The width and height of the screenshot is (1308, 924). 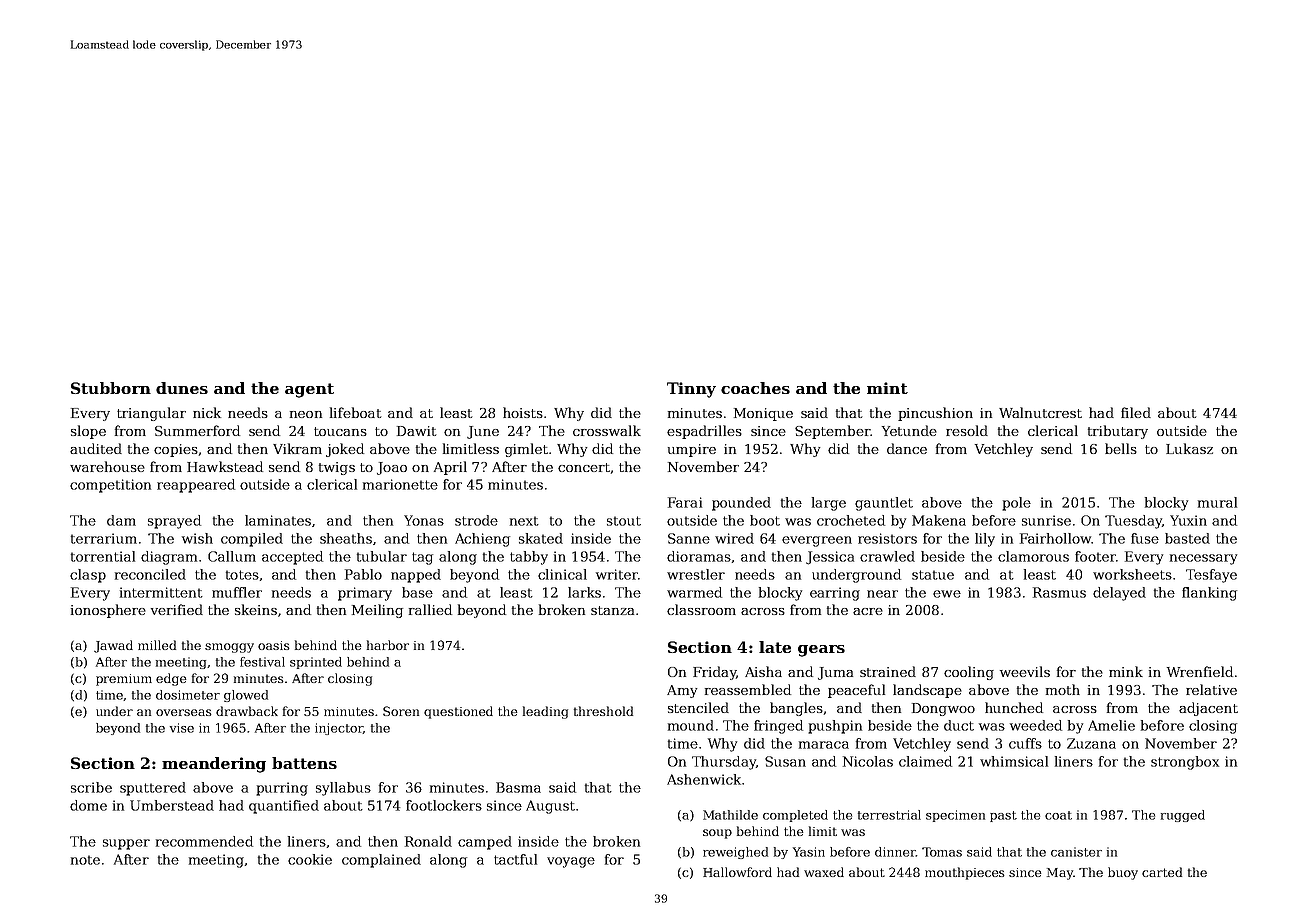 What do you see at coordinates (182, 388) in the screenshot?
I see `dunes` at bounding box center [182, 388].
